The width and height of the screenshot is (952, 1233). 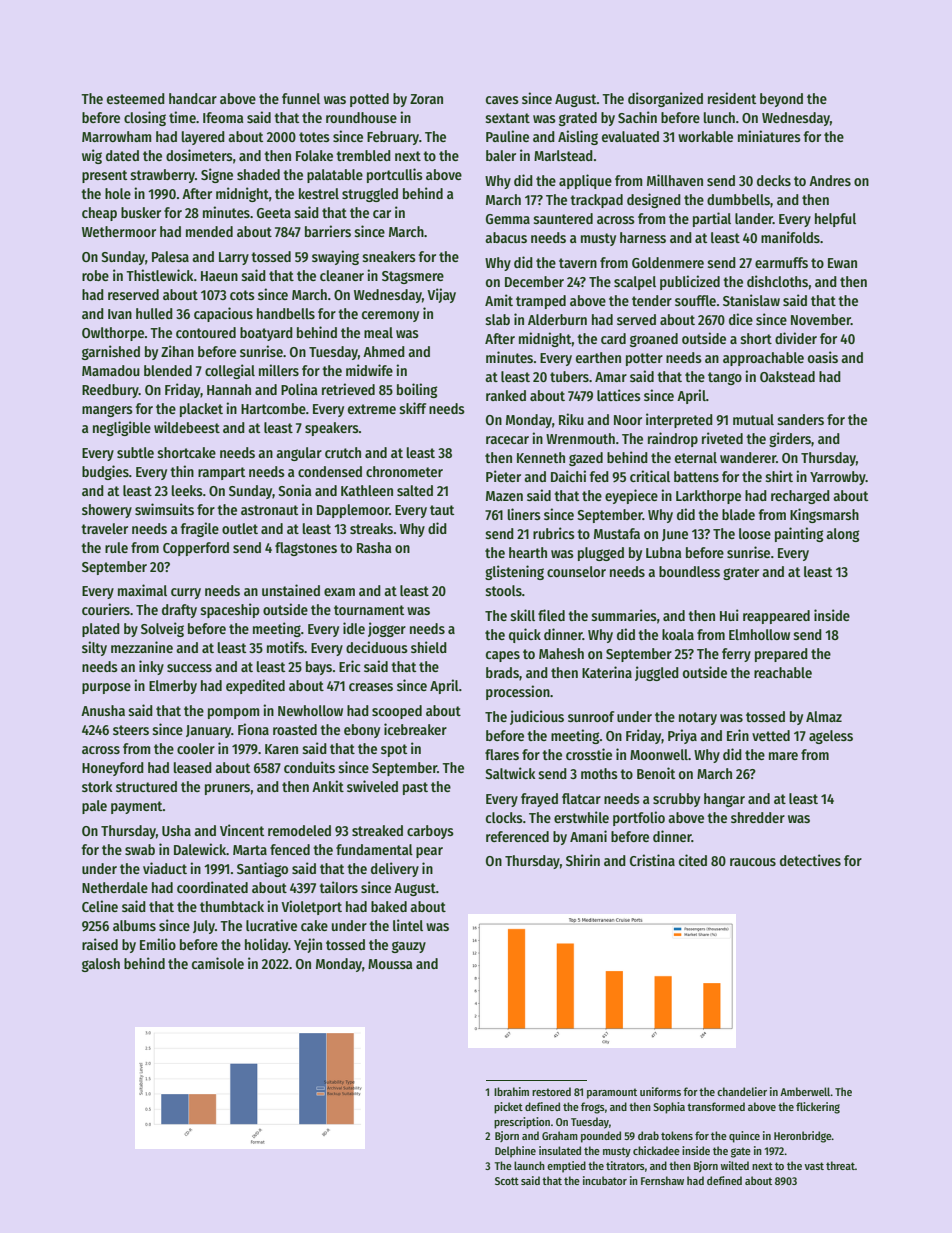 I want to click on camisole, so click(x=218, y=963).
